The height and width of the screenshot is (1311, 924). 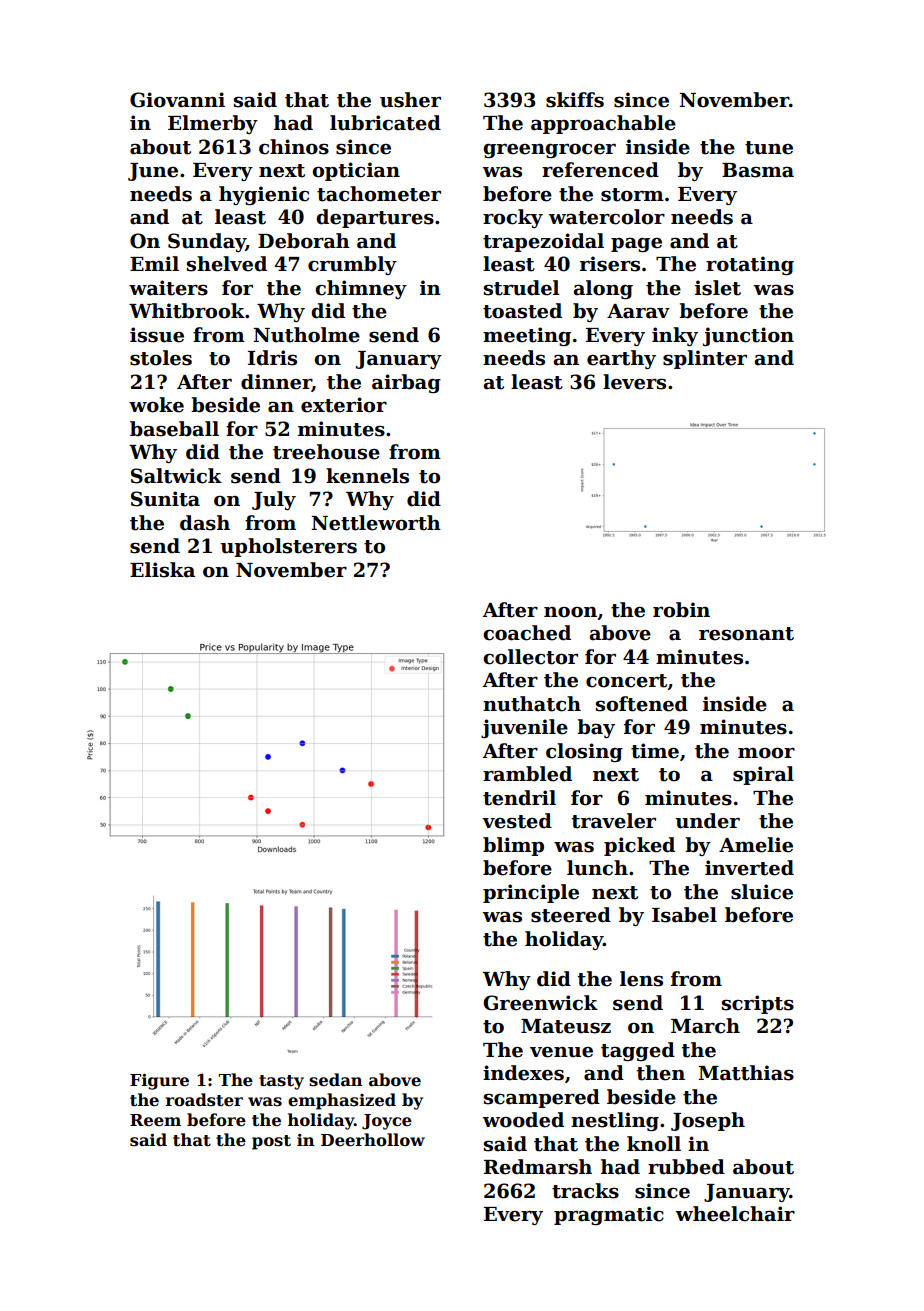 What do you see at coordinates (410, 100) in the screenshot?
I see `usher` at bounding box center [410, 100].
